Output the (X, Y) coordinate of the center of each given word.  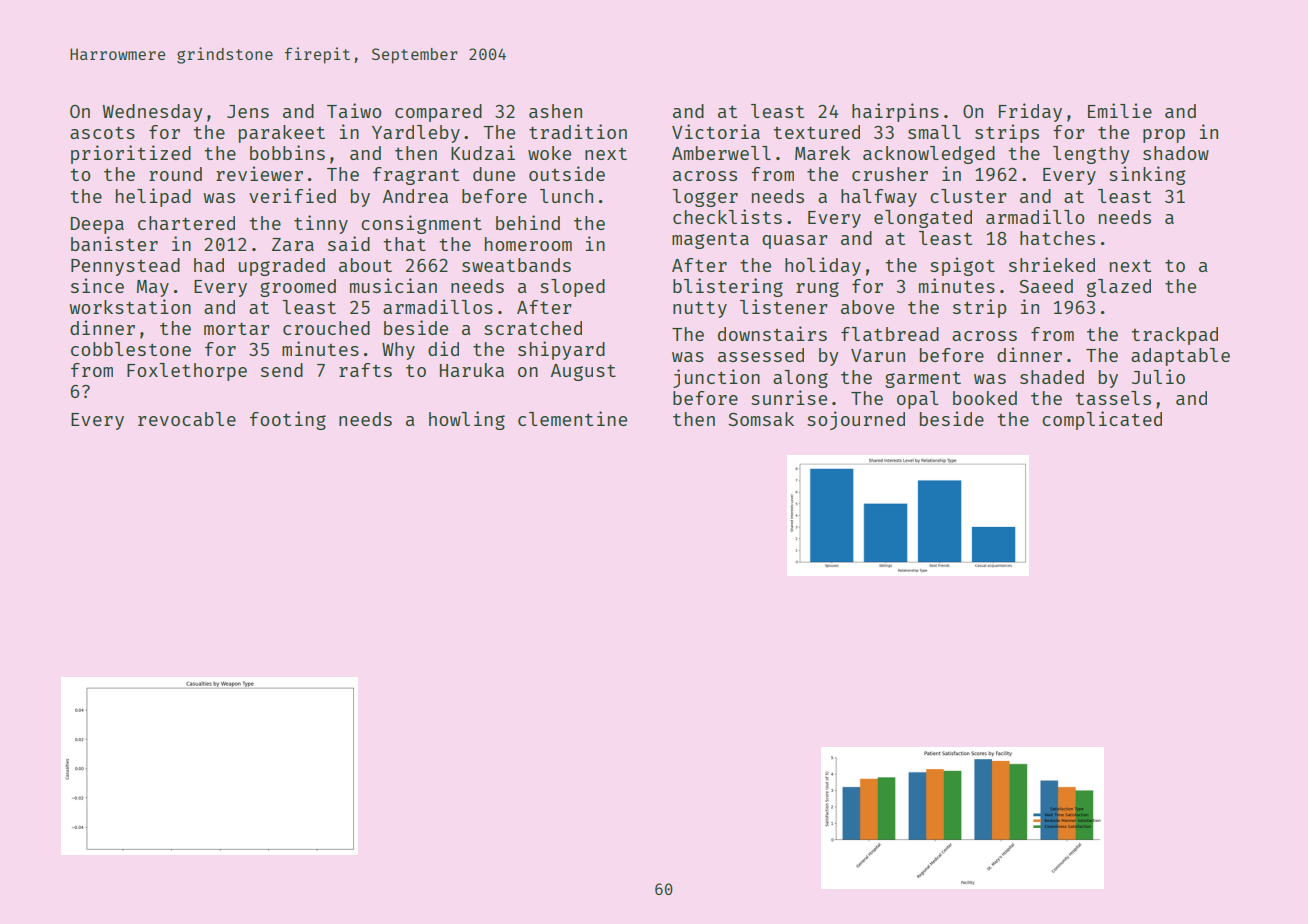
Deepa (97, 225)
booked (985, 398)
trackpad (1175, 336)
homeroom (528, 244)
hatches (1057, 238)
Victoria (716, 131)
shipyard (561, 350)
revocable (187, 419)
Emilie (1120, 110)
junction (716, 378)
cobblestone (131, 349)
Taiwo (354, 110)
